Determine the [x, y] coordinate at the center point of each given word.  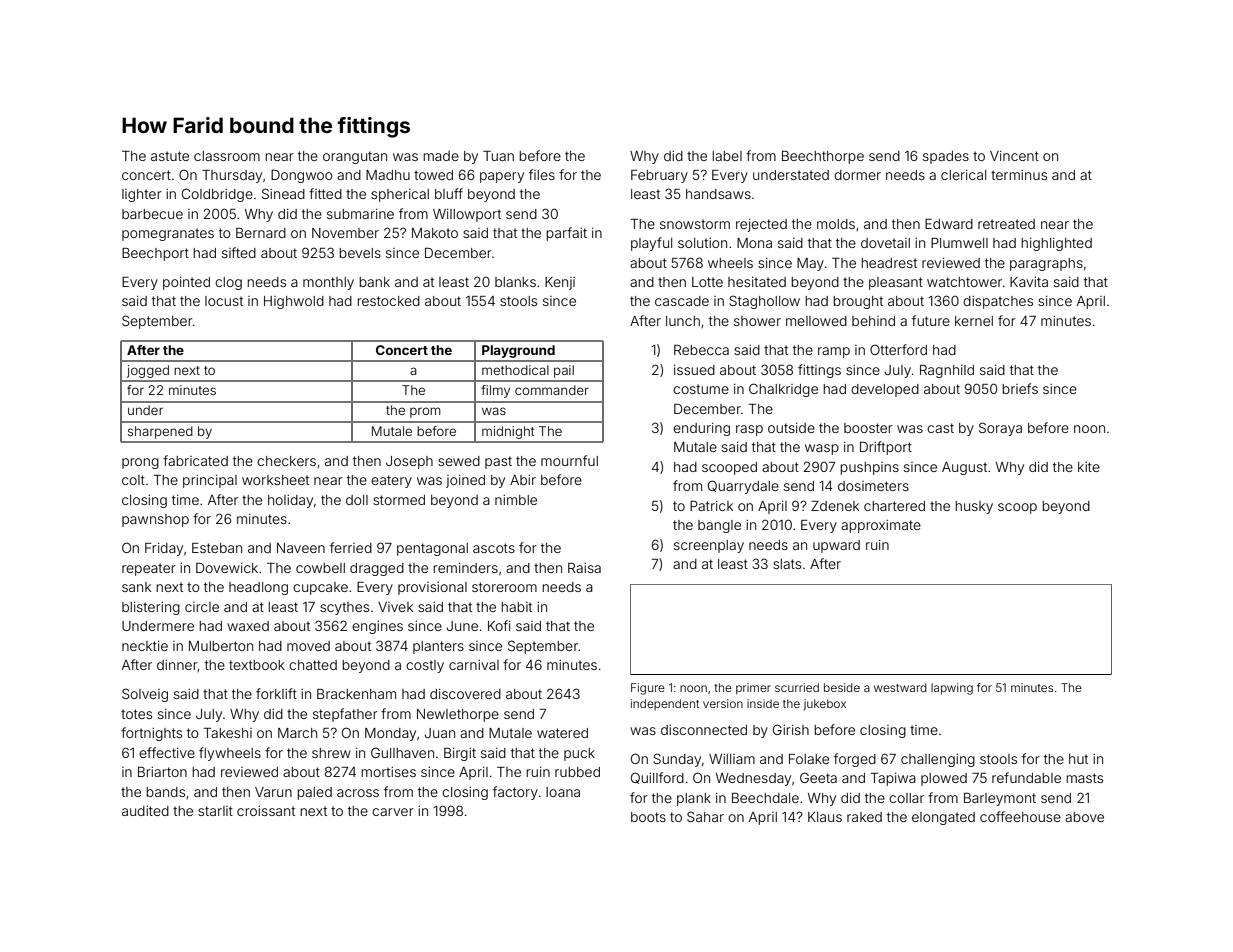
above [1084, 817]
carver [393, 812]
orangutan [355, 157]
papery [502, 177]
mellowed [816, 321]
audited [145, 811]
